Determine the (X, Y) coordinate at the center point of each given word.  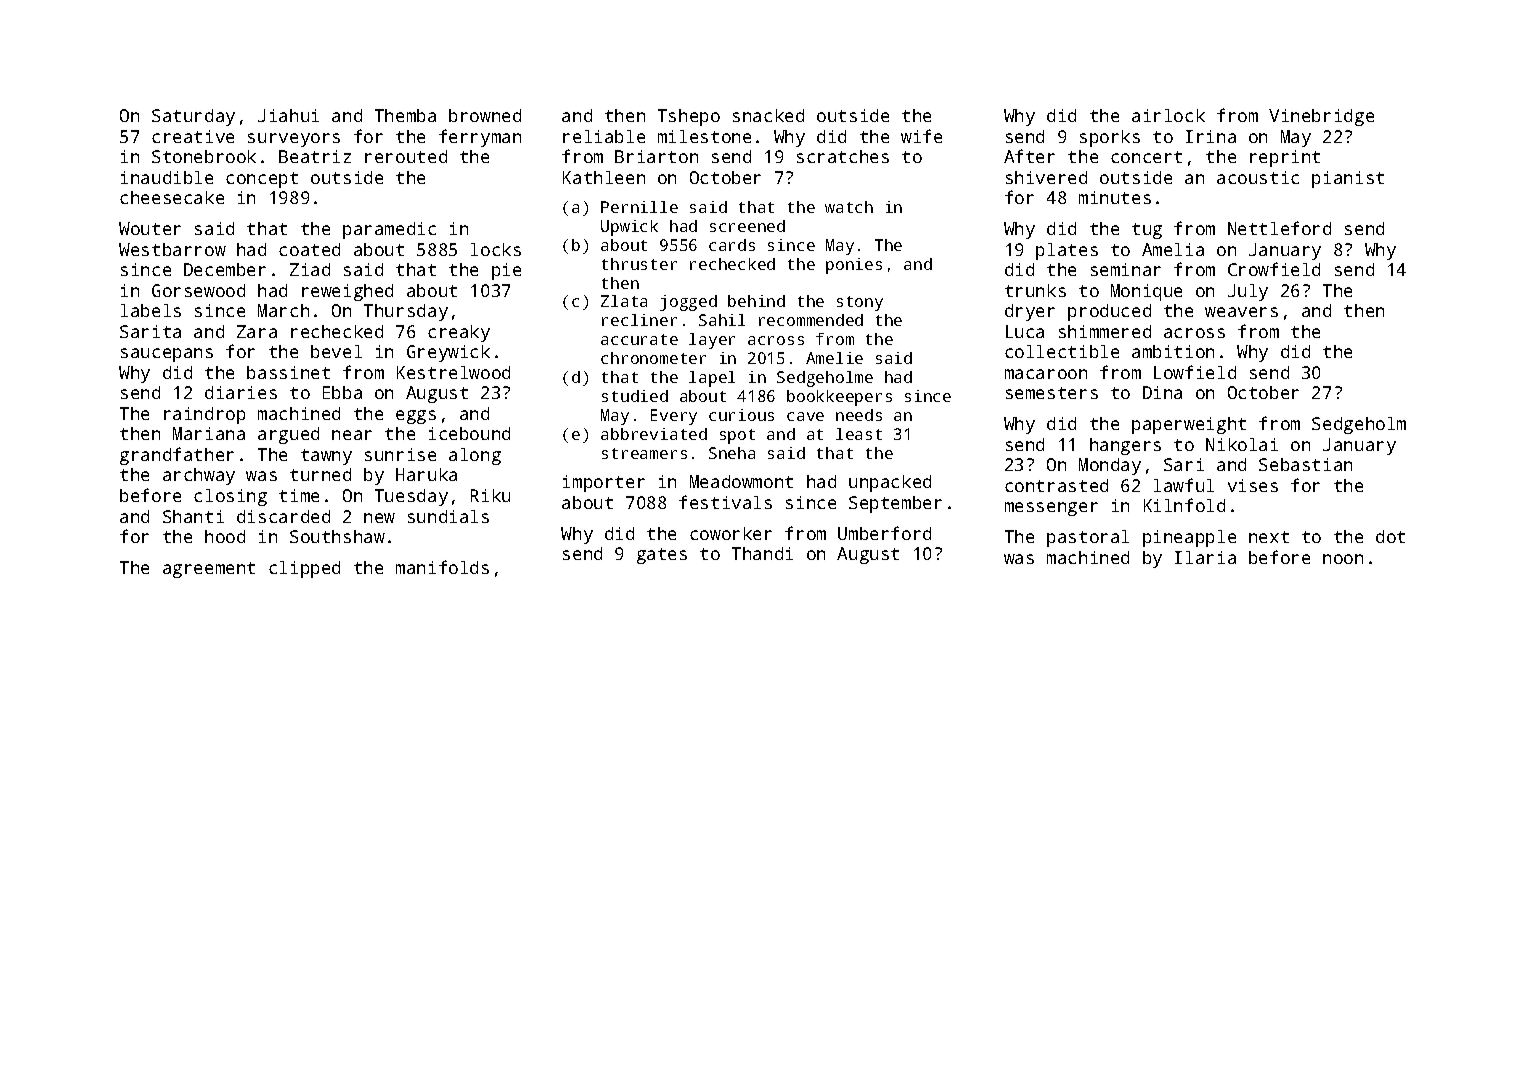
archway (199, 476)
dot (1390, 536)
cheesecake (172, 197)
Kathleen (604, 177)
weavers (1241, 312)
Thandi (762, 553)
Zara (257, 331)
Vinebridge (1321, 117)
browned (485, 115)
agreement (209, 570)
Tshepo (689, 117)
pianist (1348, 179)
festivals (725, 502)
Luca (1025, 331)
